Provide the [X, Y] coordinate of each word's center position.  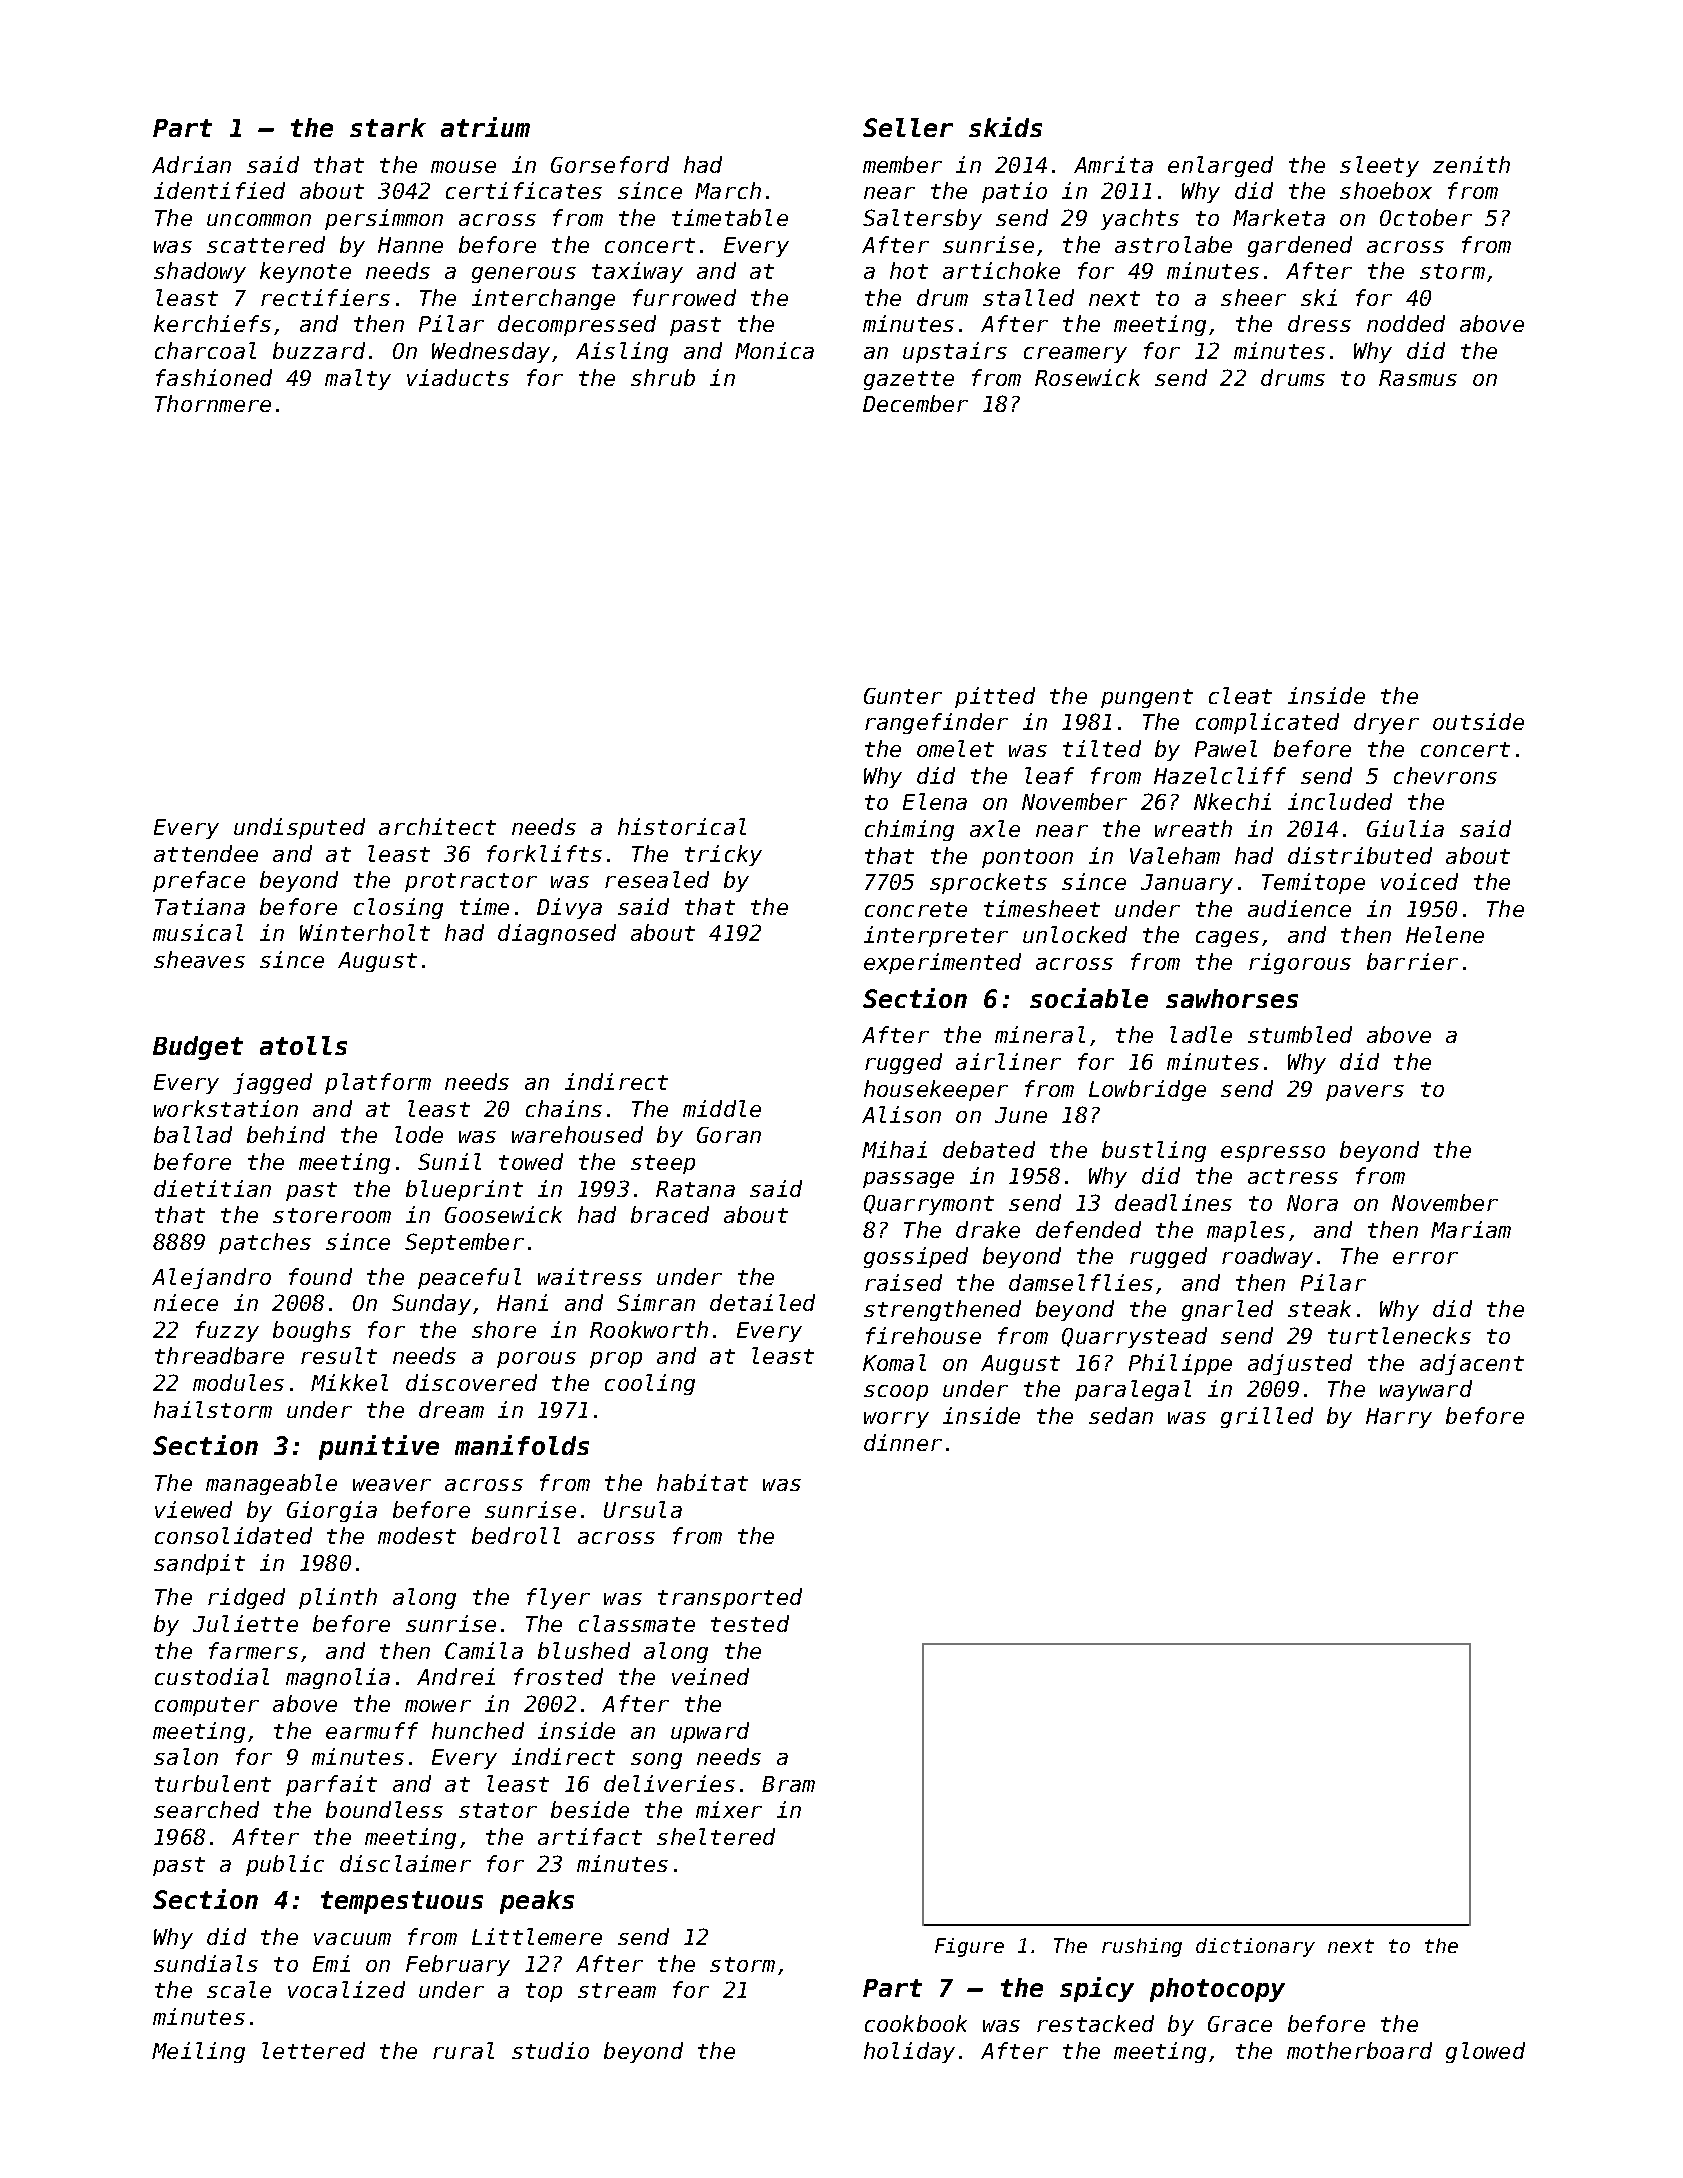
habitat [702, 1482]
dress [1319, 323]
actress [1293, 1176]
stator [498, 1810]
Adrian [191, 164]
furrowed [684, 297]
